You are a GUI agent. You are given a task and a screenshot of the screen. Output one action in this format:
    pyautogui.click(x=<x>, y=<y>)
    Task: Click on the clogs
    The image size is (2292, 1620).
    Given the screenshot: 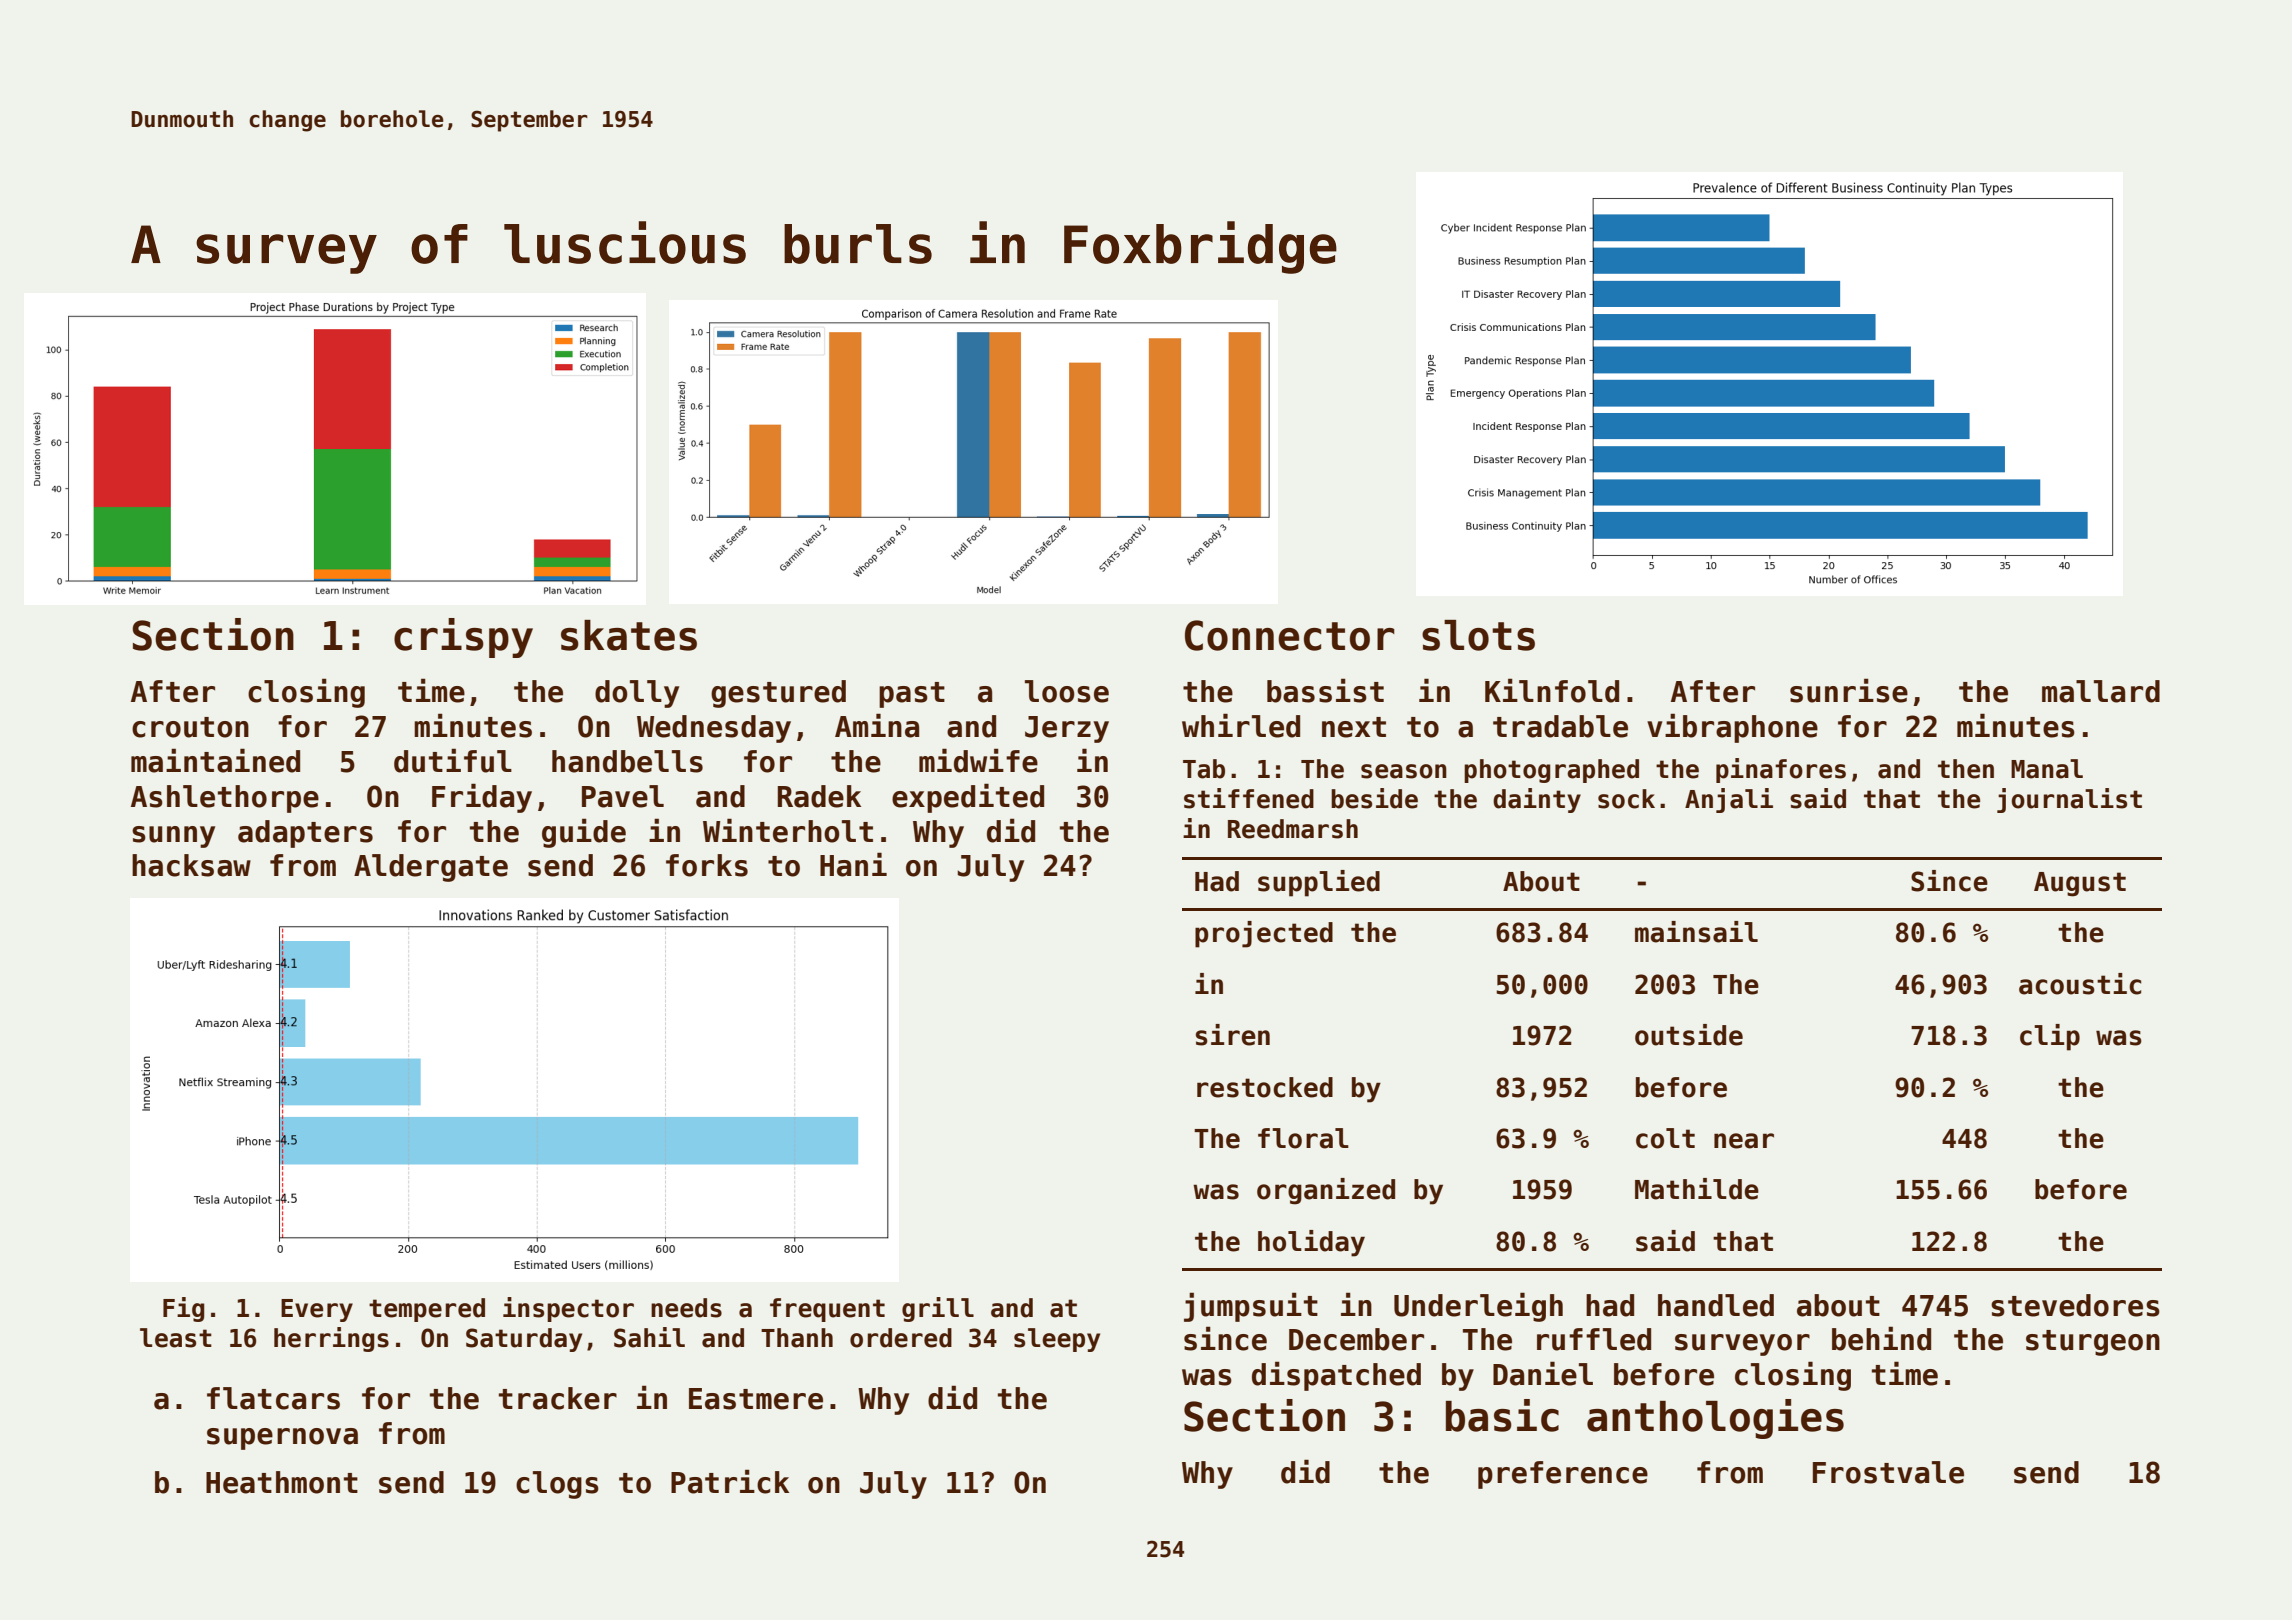 What is the action you would take?
    pyautogui.click(x=557, y=1485)
